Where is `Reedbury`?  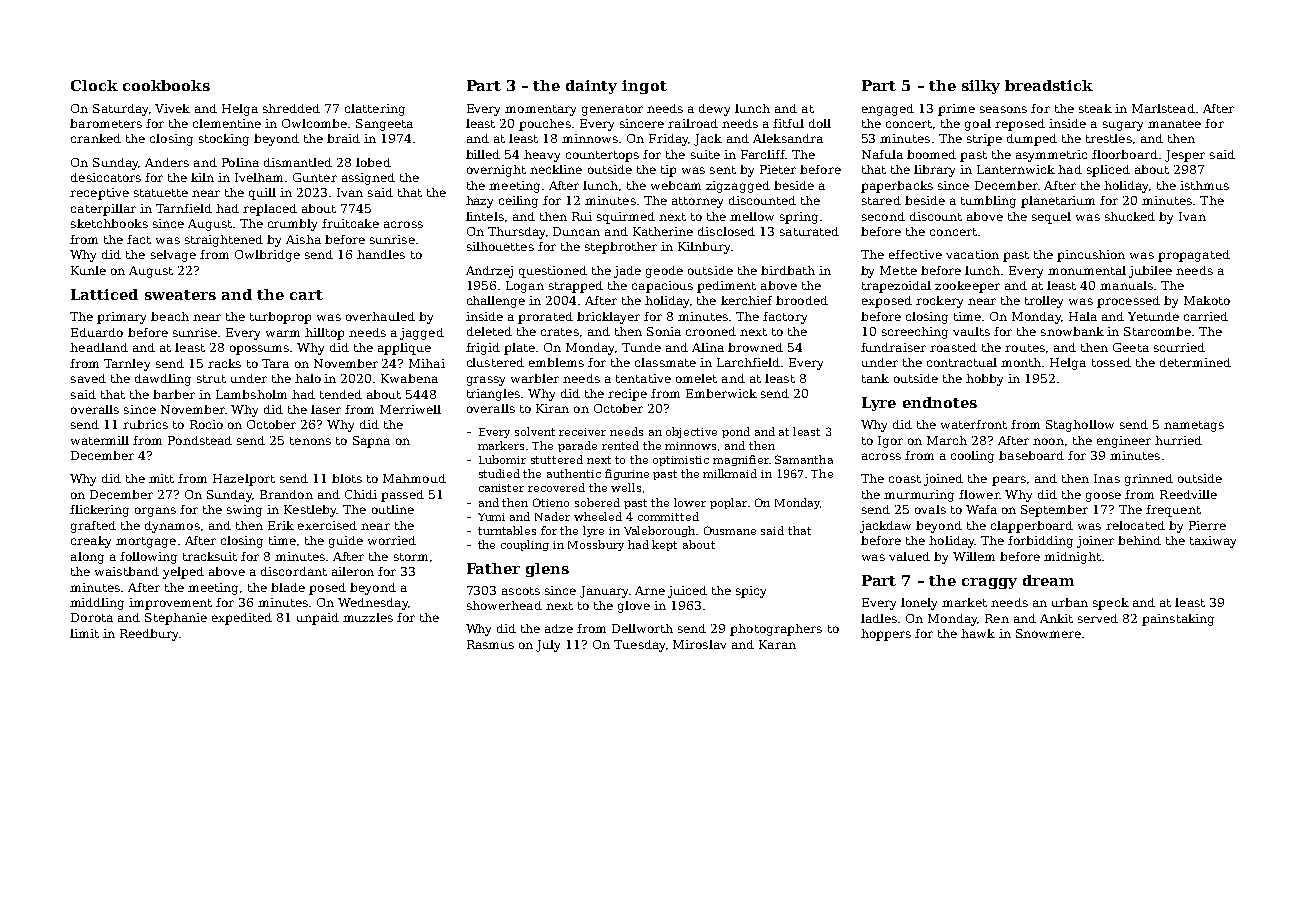 Reedbury is located at coordinates (149, 635).
